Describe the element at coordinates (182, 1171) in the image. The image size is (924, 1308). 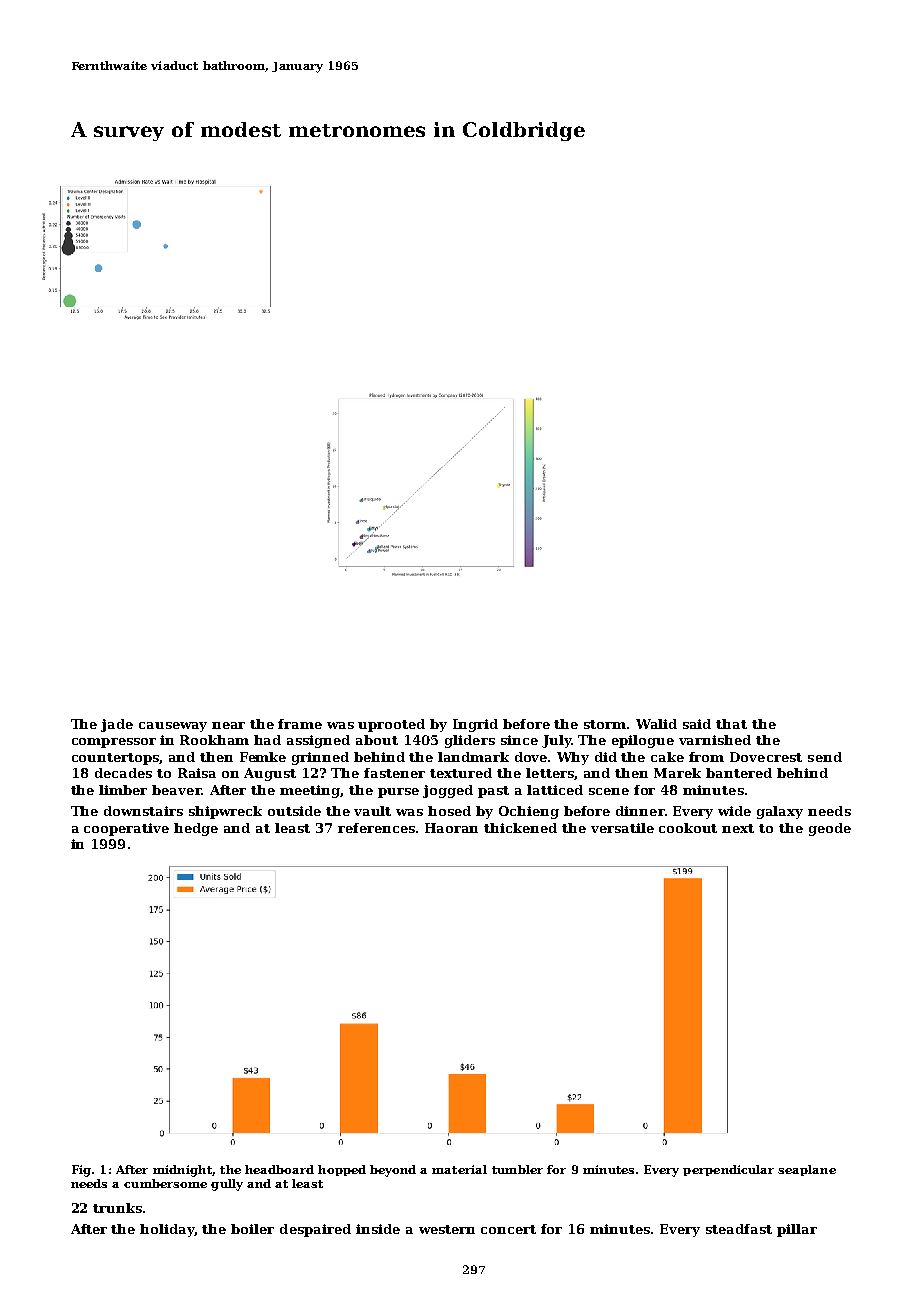
I see `midnight` at that location.
